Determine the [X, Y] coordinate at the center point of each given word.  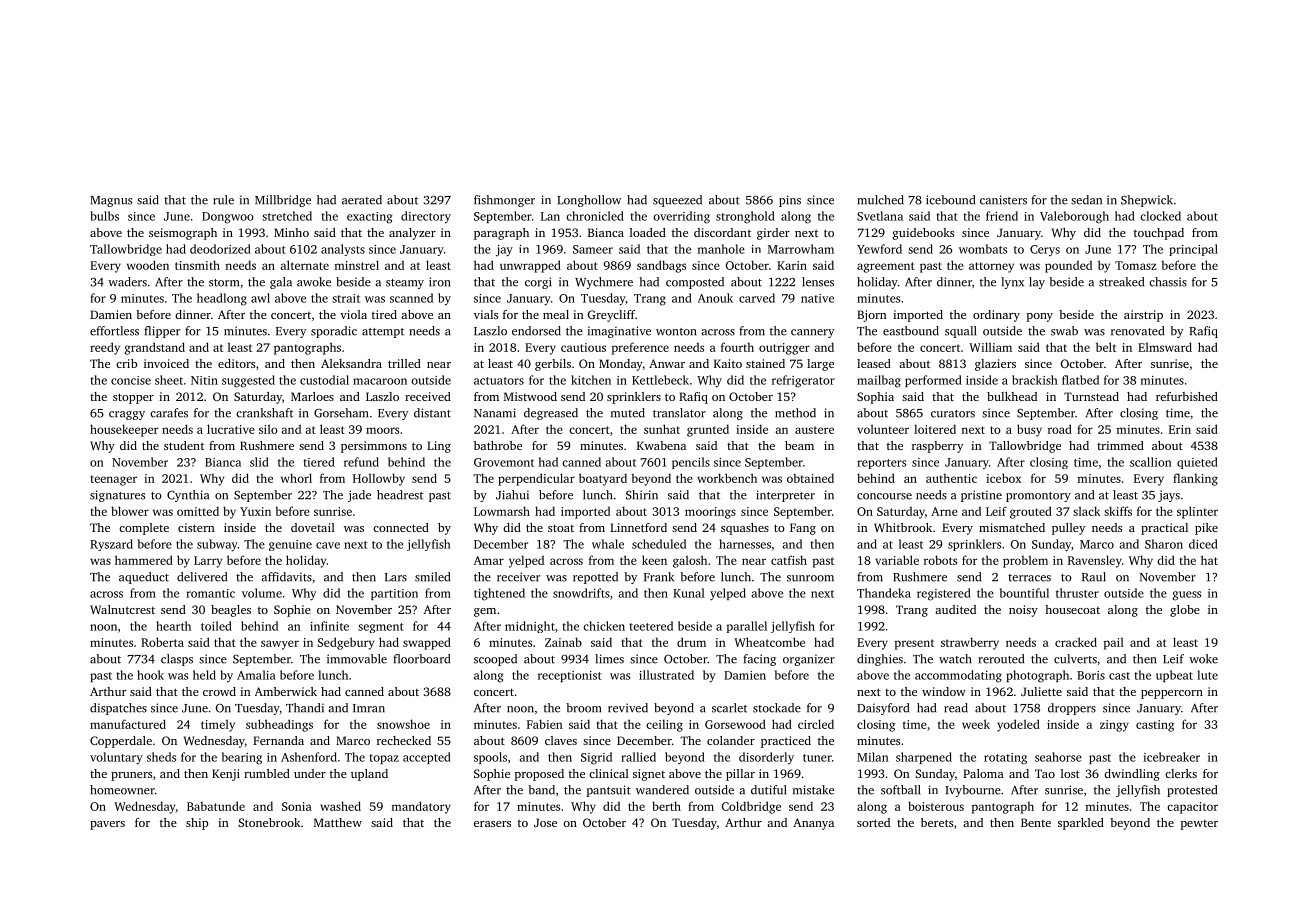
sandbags [661, 266]
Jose [545, 822]
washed [340, 806]
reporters [881, 464]
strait [346, 298]
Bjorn [872, 316]
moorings [710, 513]
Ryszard [111, 545]
